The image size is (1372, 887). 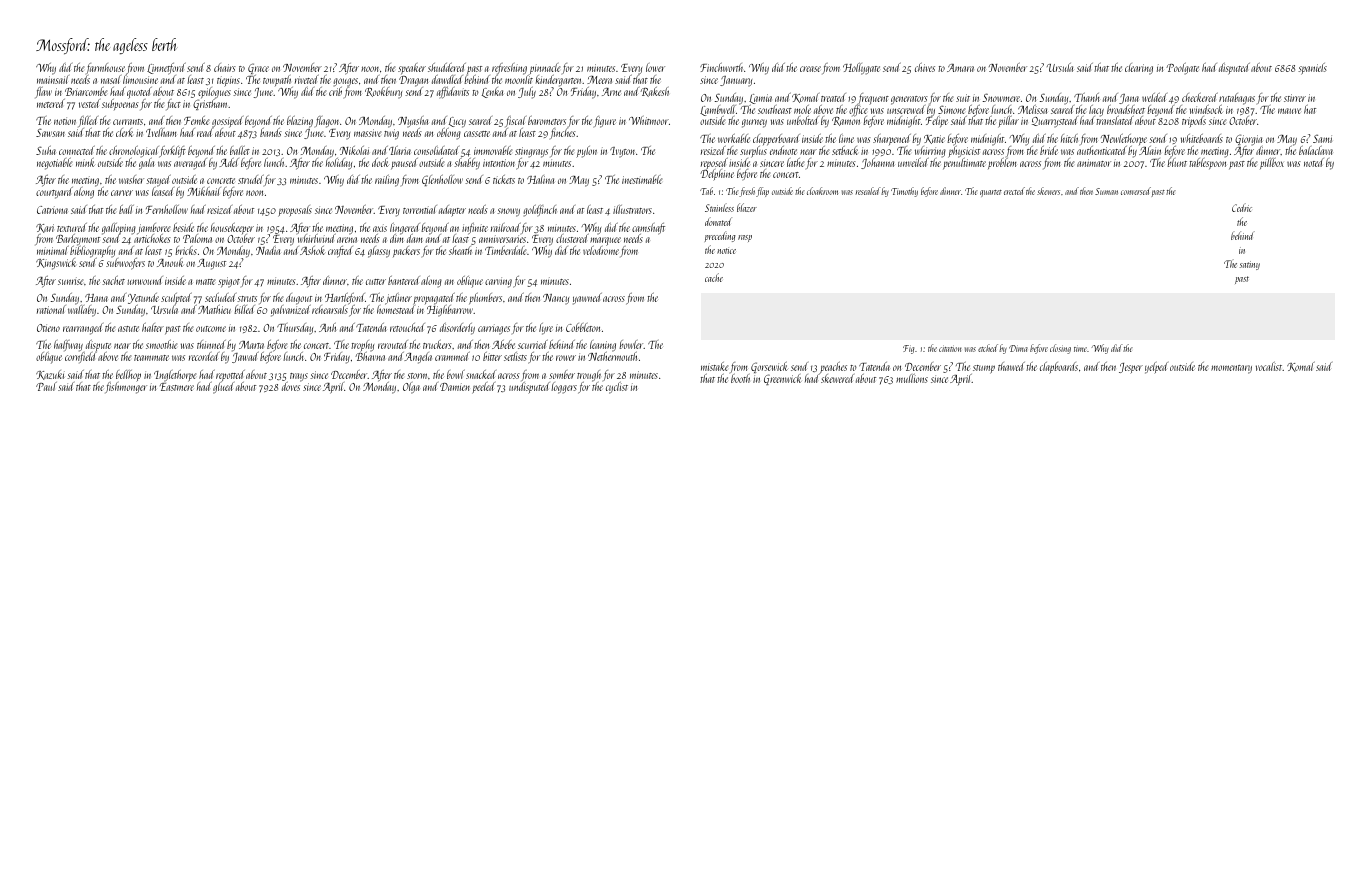 What do you see at coordinates (447, 67) in the page?
I see `shuddered` at bounding box center [447, 67].
